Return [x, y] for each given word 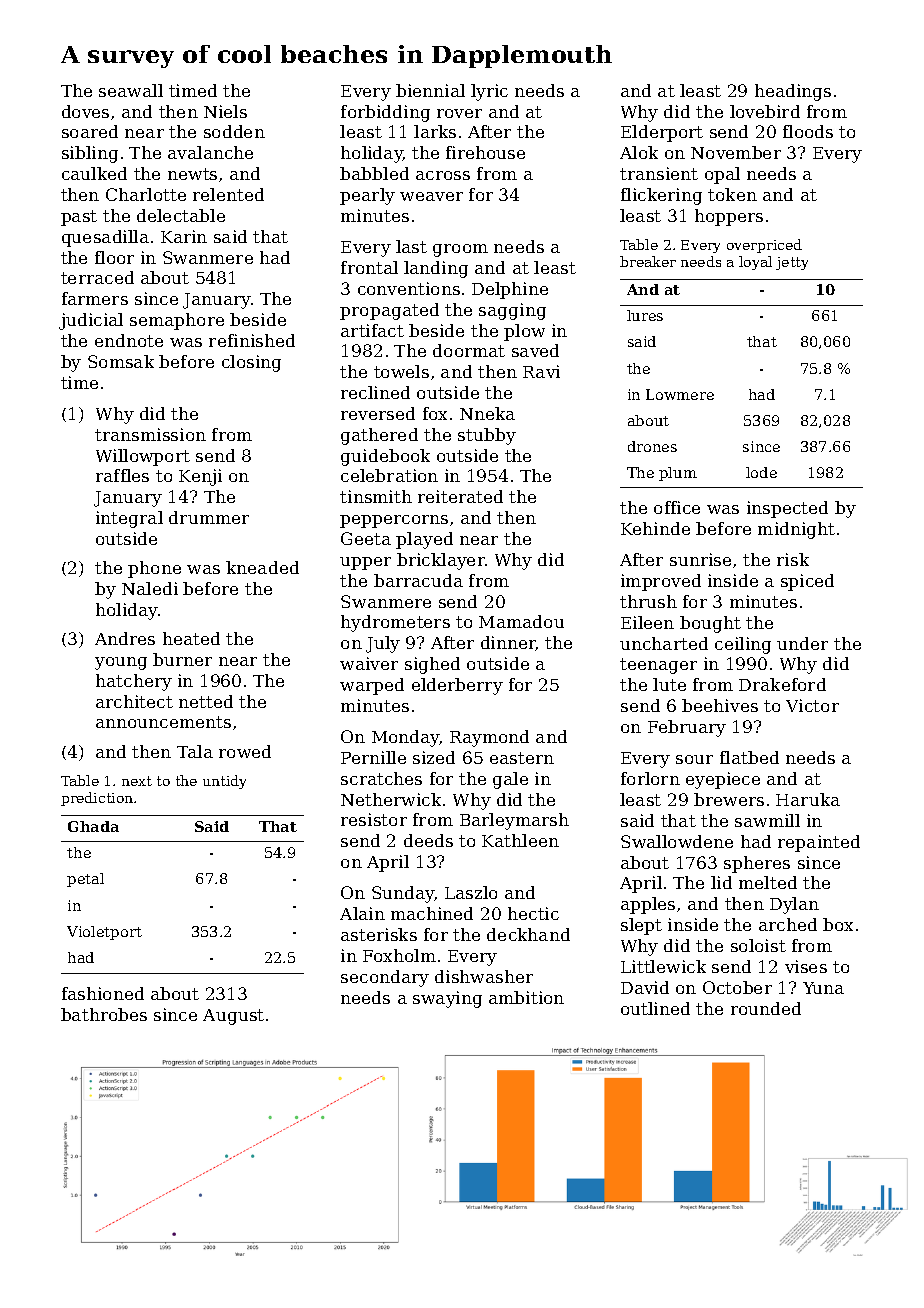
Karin [184, 236]
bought [710, 624]
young [121, 663]
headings [793, 92]
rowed [245, 751]
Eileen [647, 622]
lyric [489, 92]
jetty [792, 263]
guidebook [385, 457]
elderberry [457, 686]
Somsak [121, 361]
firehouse [485, 152]
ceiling [743, 645]
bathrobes [104, 1014]
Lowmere [680, 394]
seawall [131, 90]
